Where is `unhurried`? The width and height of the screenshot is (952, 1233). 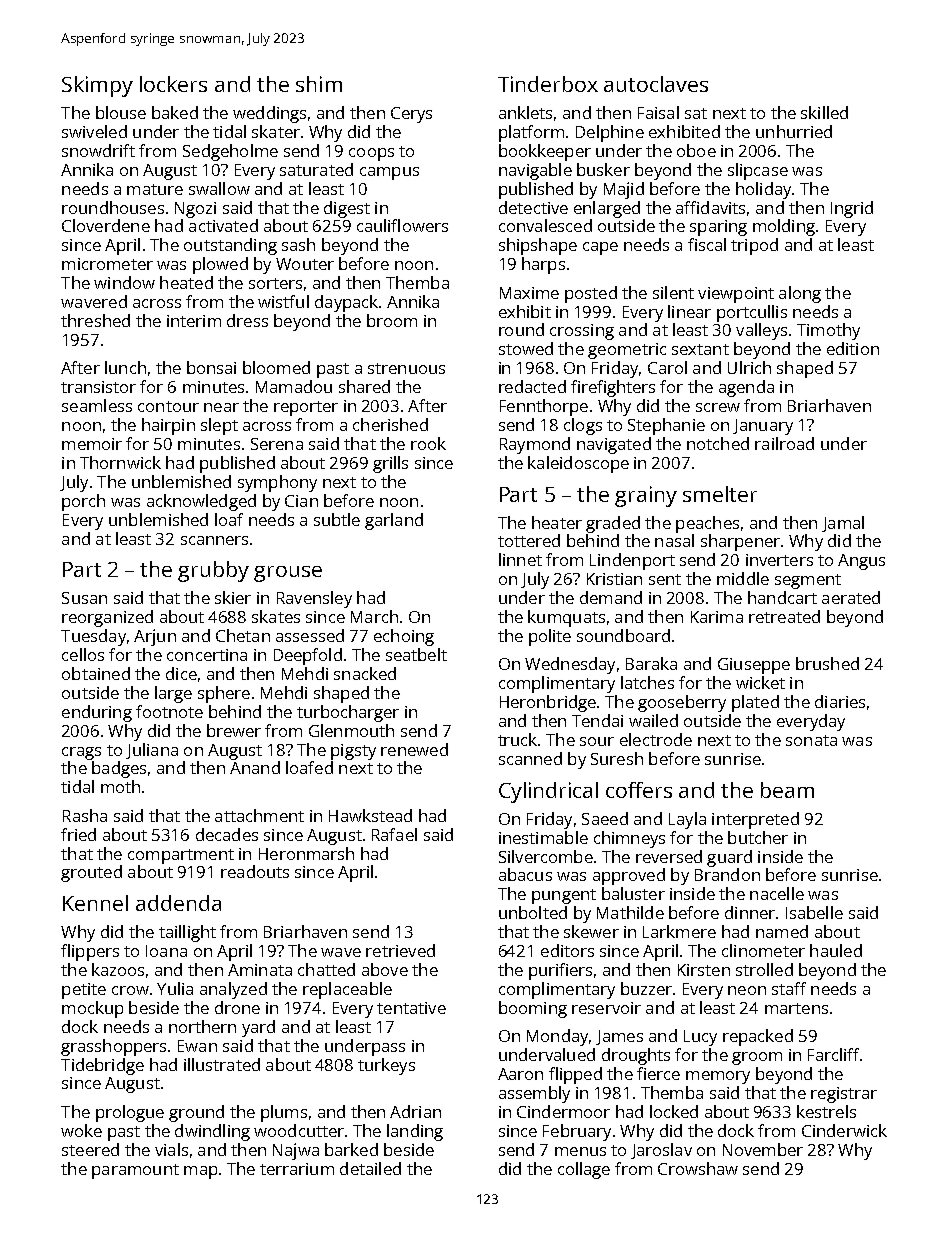 unhurried is located at coordinates (794, 131).
